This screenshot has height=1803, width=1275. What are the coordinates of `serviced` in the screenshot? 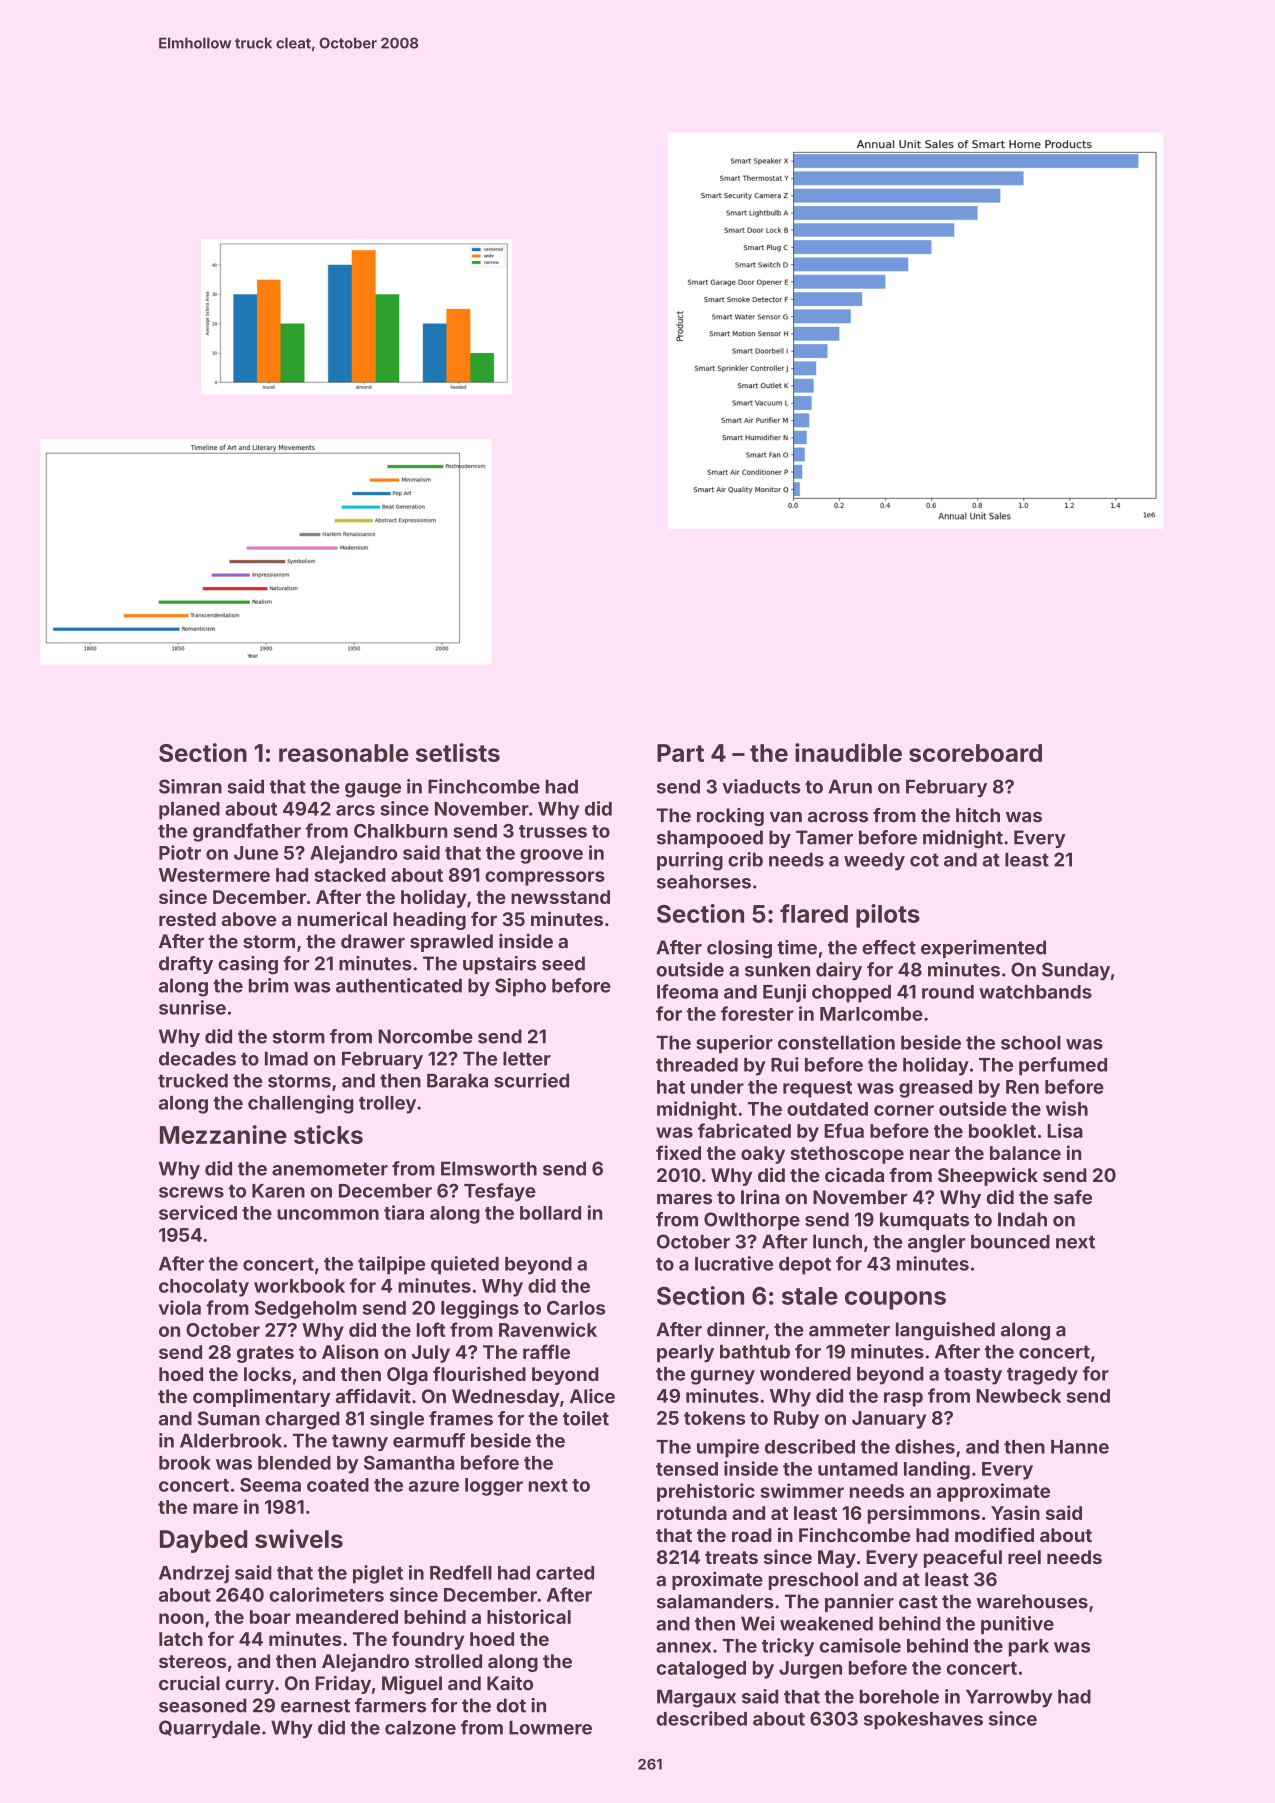 It's located at (198, 1212).
